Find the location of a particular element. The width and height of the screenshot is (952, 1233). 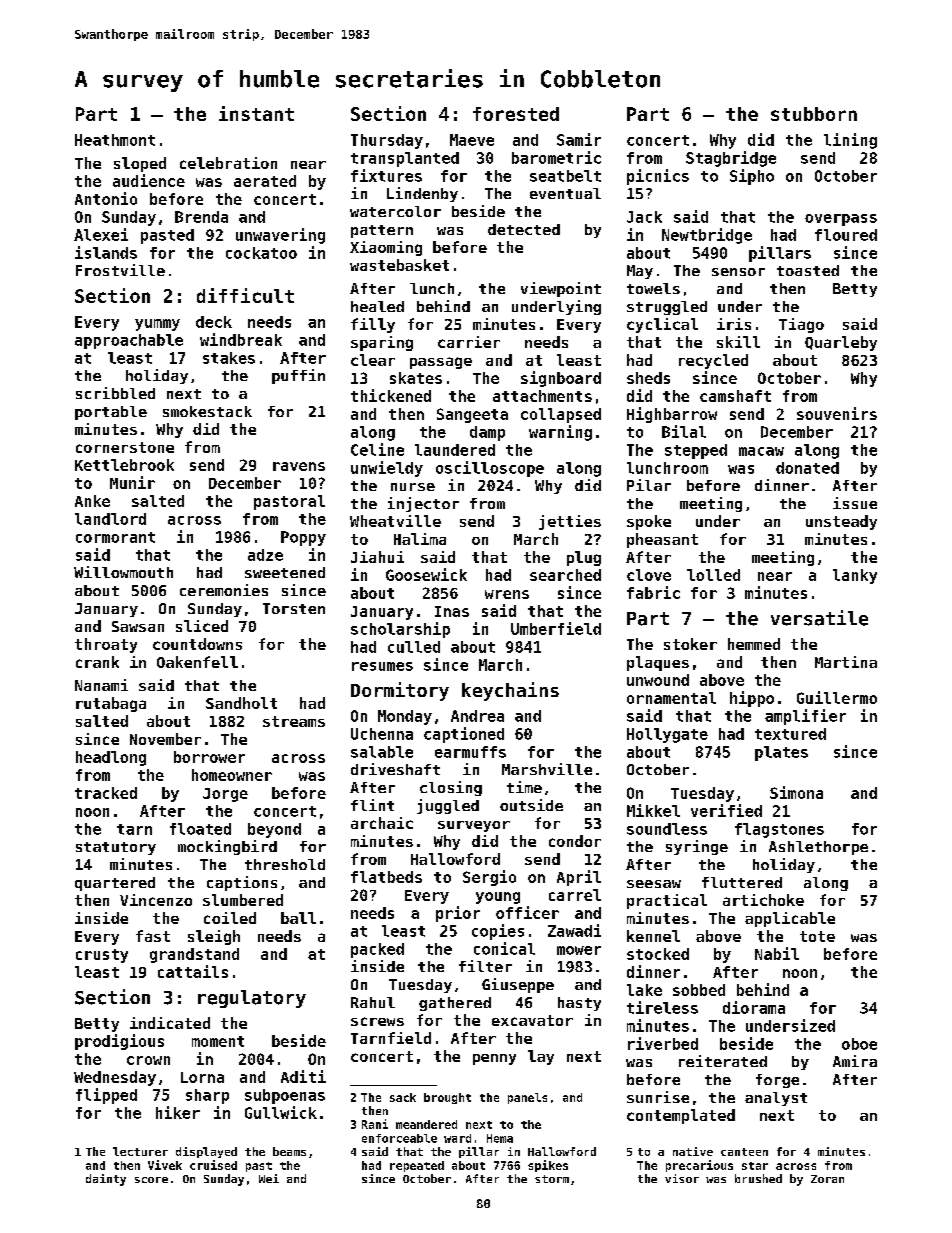

picnics is located at coordinates (658, 177).
